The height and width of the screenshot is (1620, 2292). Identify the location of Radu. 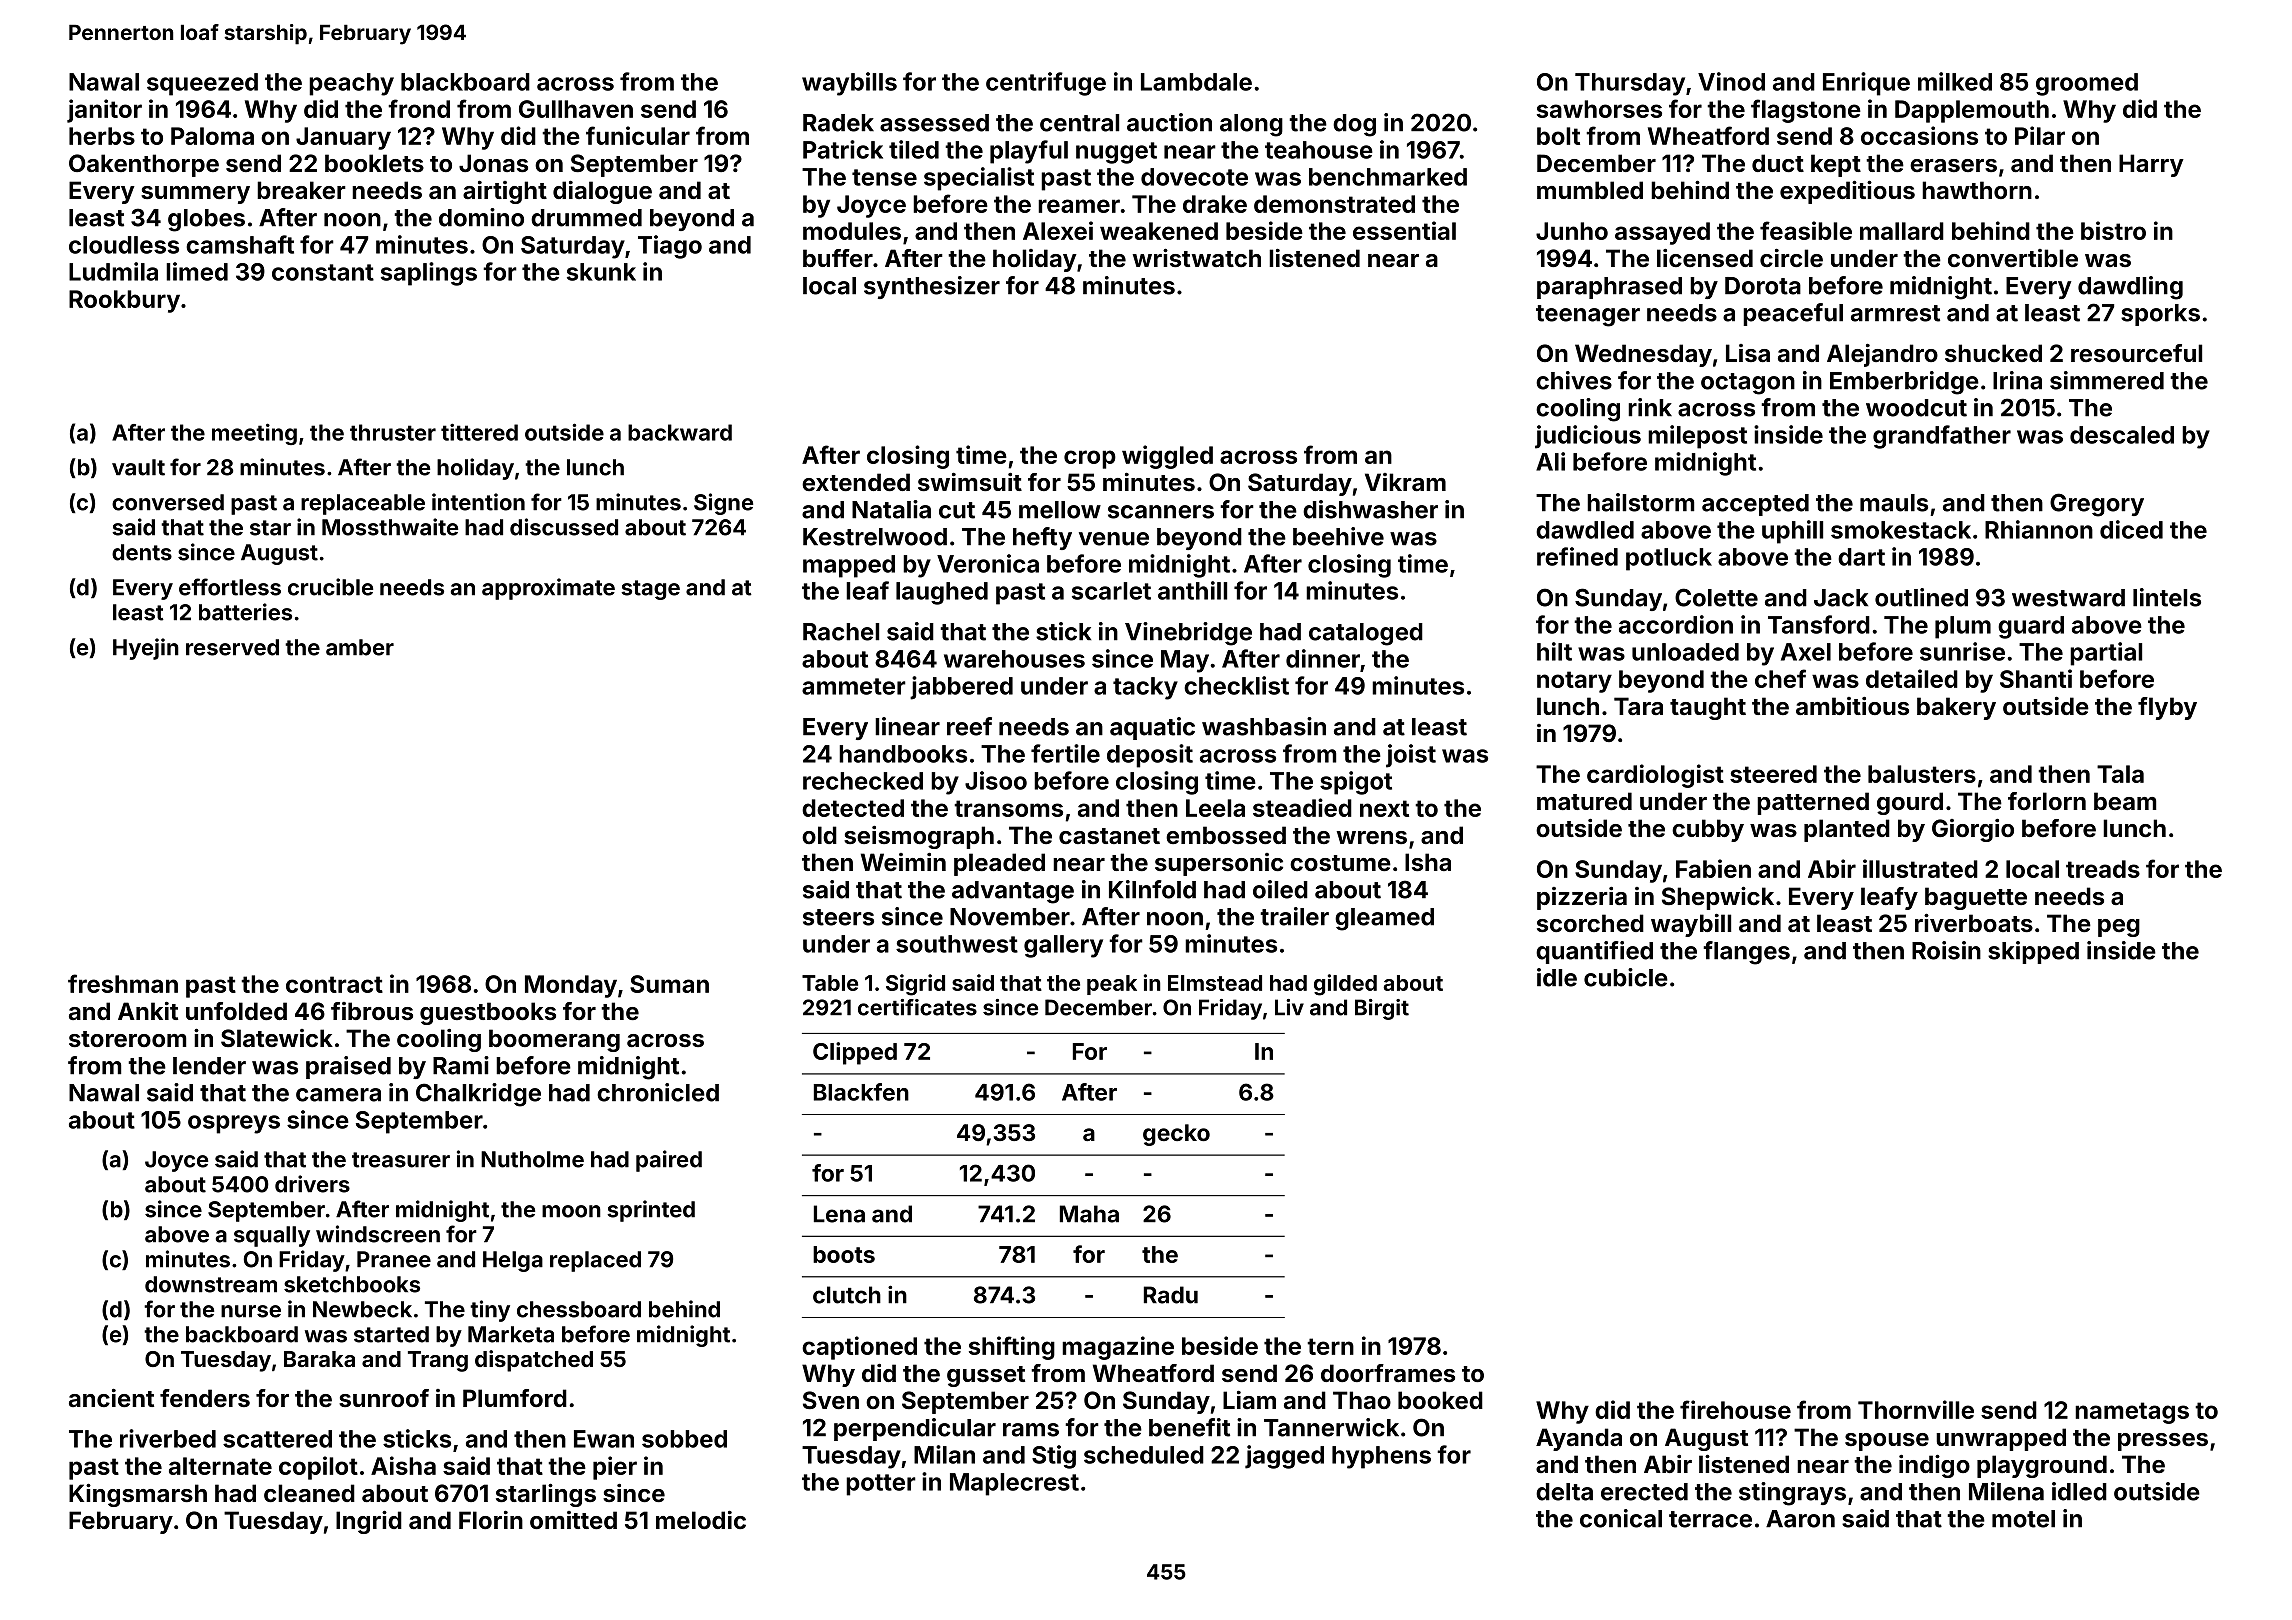
(1171, 1295).
